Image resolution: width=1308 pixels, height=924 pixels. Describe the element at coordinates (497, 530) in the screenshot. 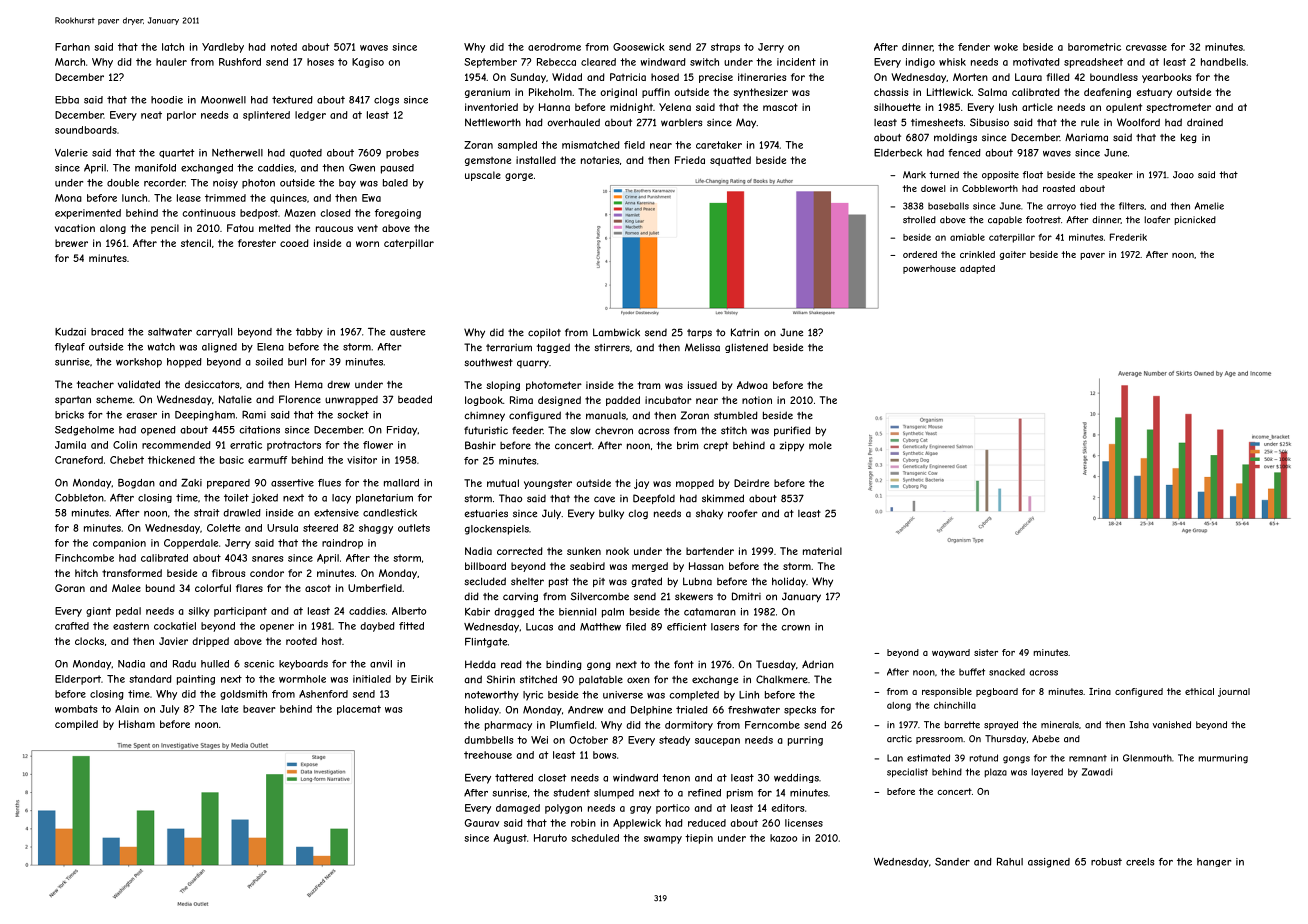

I see `glockenspiels` at that location.
